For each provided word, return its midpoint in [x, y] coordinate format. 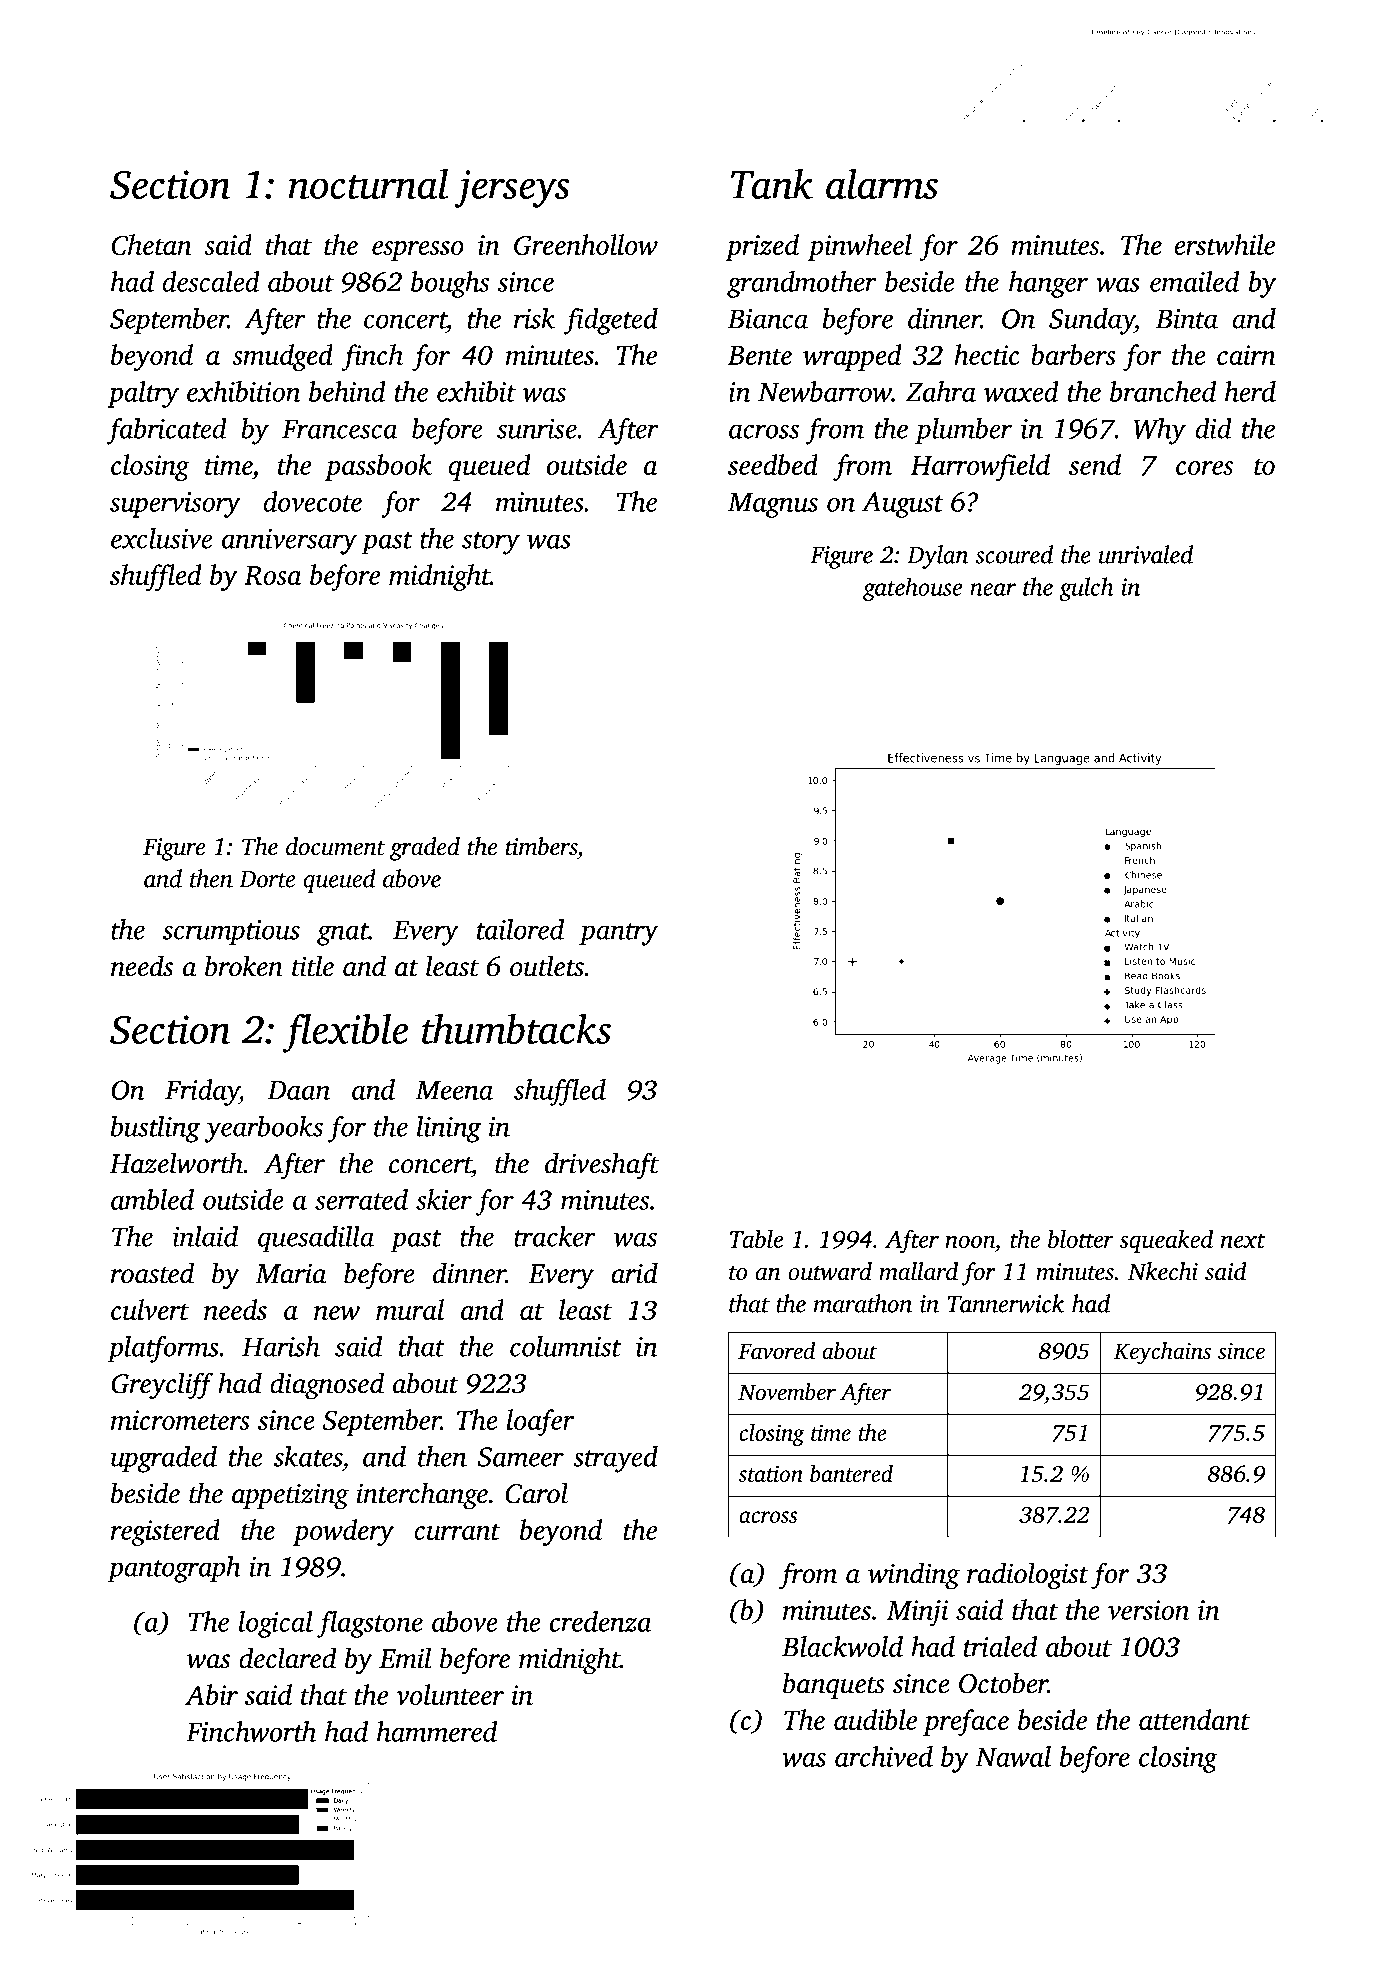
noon [970, 1241]
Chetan [151, 244]
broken [244, 966]
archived [884, 1756]
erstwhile [1224, 244]
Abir [211, 1694]
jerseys [512, 189]
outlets [547, 966]
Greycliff [162, 1386]
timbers [541, 846]
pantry [618, 934]
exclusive [162, 538]
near [993, 589]
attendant [1194, 1719]
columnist [565, 1346]
